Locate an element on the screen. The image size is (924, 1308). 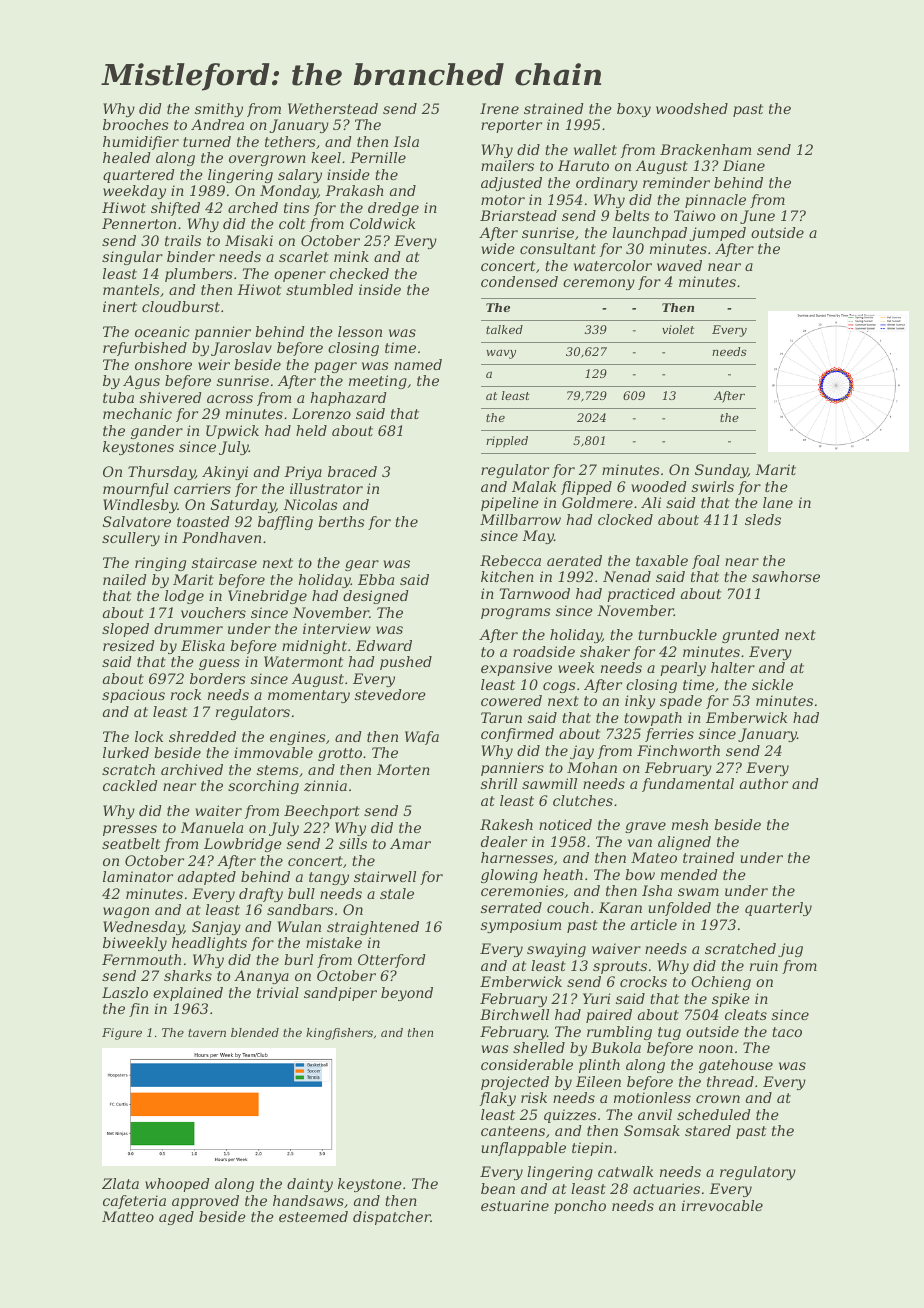
Zlata is located at coordinates (120, 1183).
